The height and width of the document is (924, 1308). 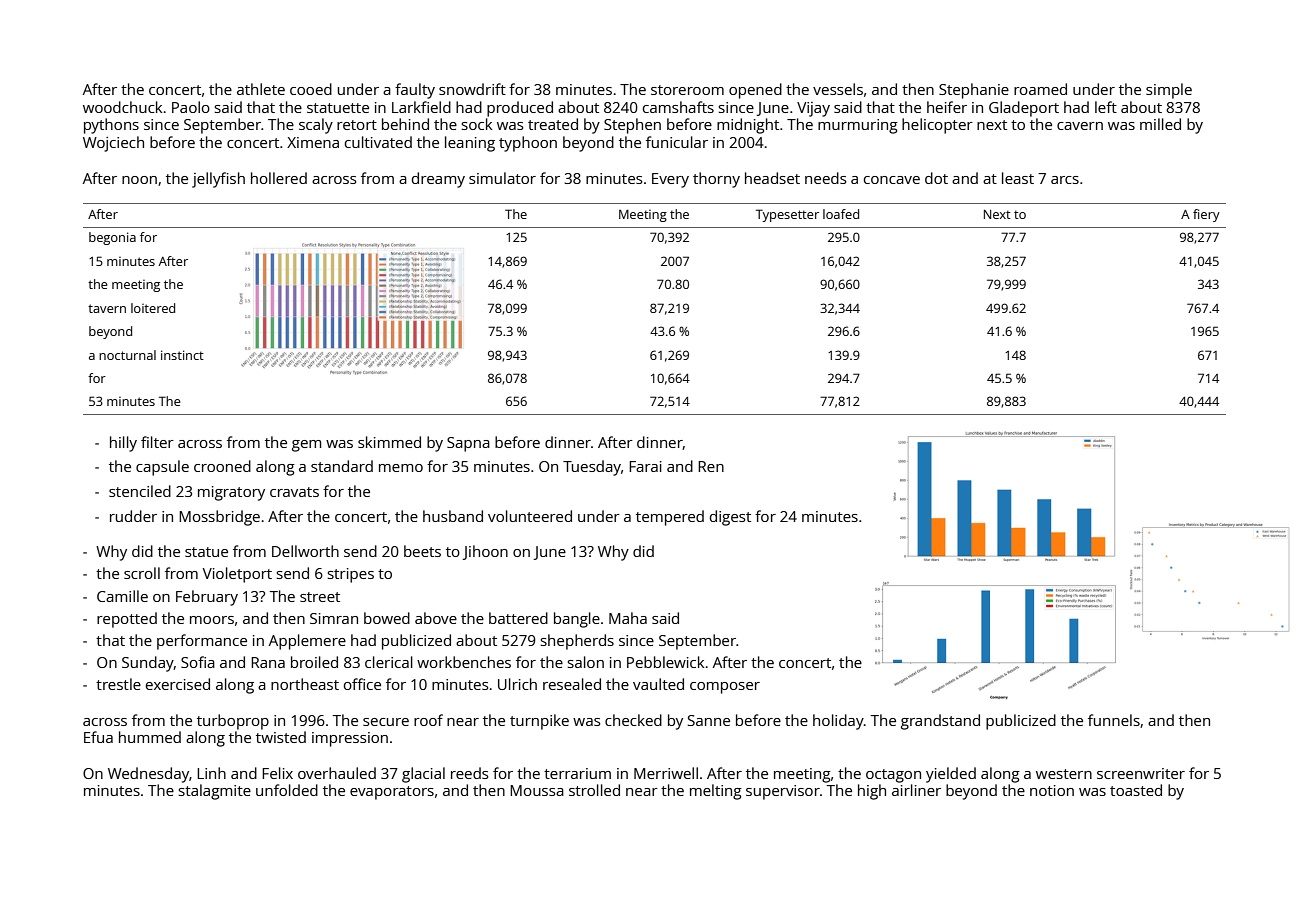 I want to click on woodchuck, so click(x=123, y=107).
